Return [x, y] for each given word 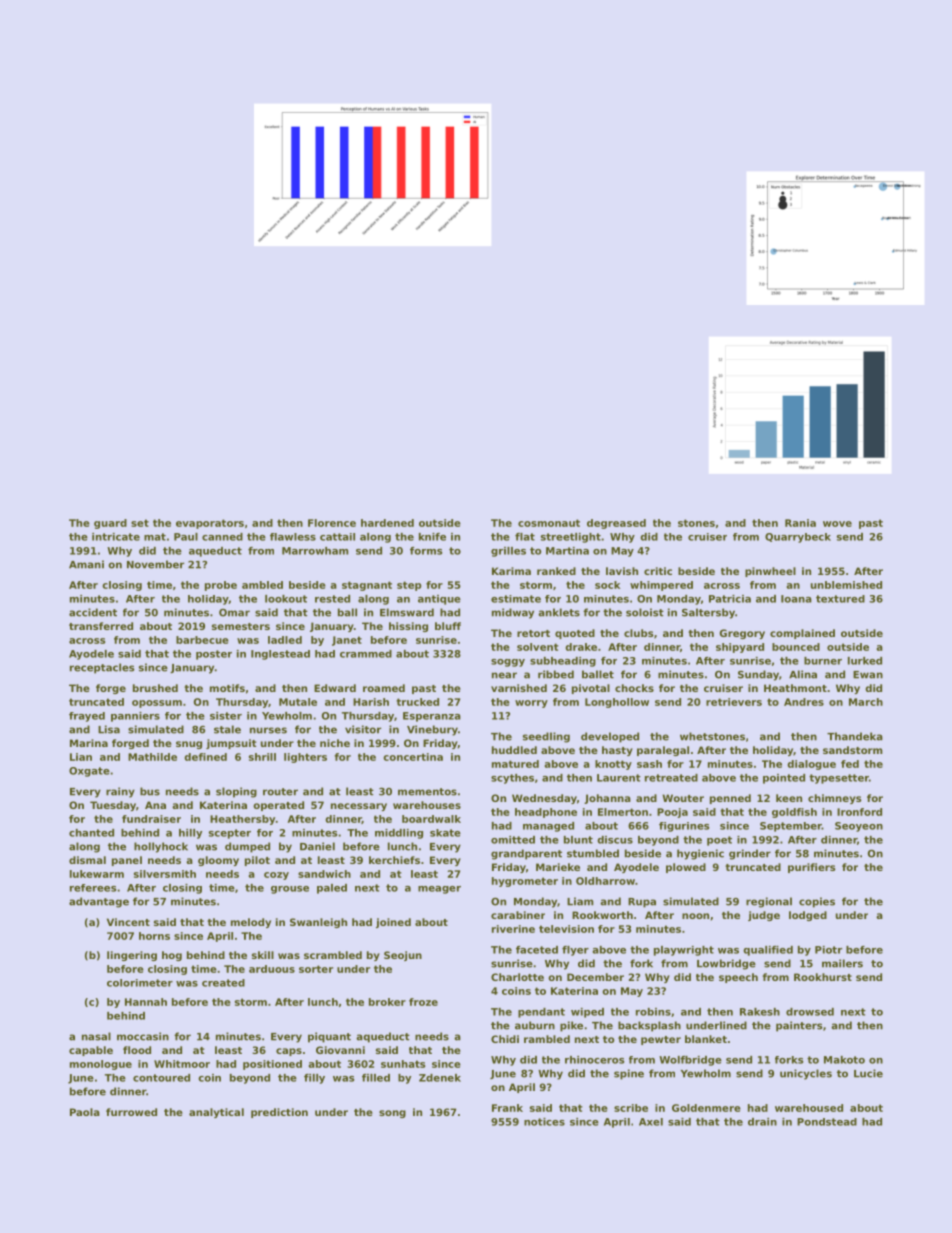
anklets [559, 612]
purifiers [811, 868]
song [392, 1114]
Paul [186, 537]
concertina [413, 757]
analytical [216, 1113]
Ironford [859, 812]
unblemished [846, 585]
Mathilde [152, 757]
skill [263, 955]
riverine [513, 929]
